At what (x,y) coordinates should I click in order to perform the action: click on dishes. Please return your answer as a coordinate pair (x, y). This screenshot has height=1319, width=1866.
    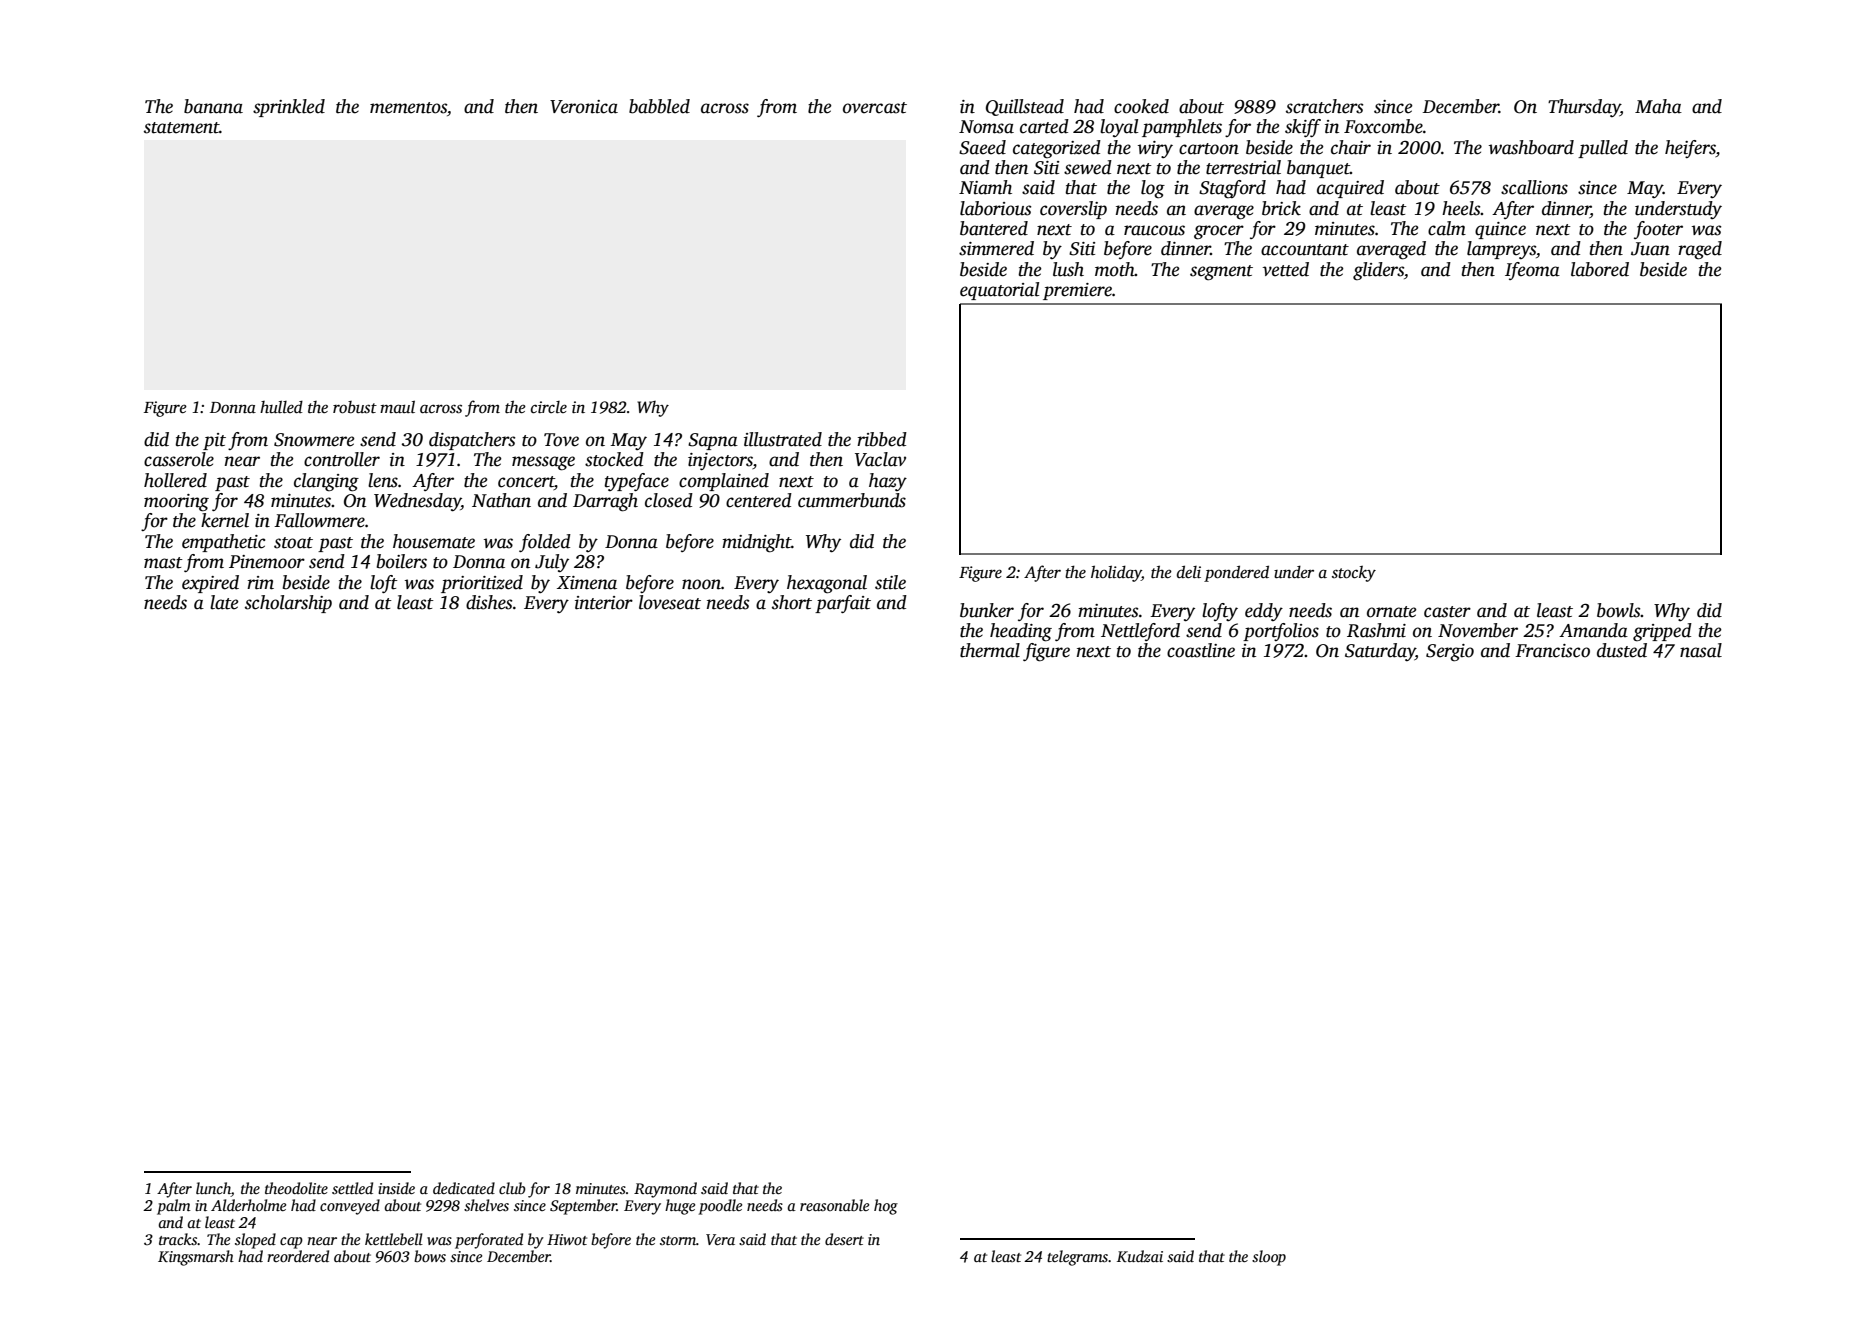
    Looking at the image, I should click on (489, 602).
